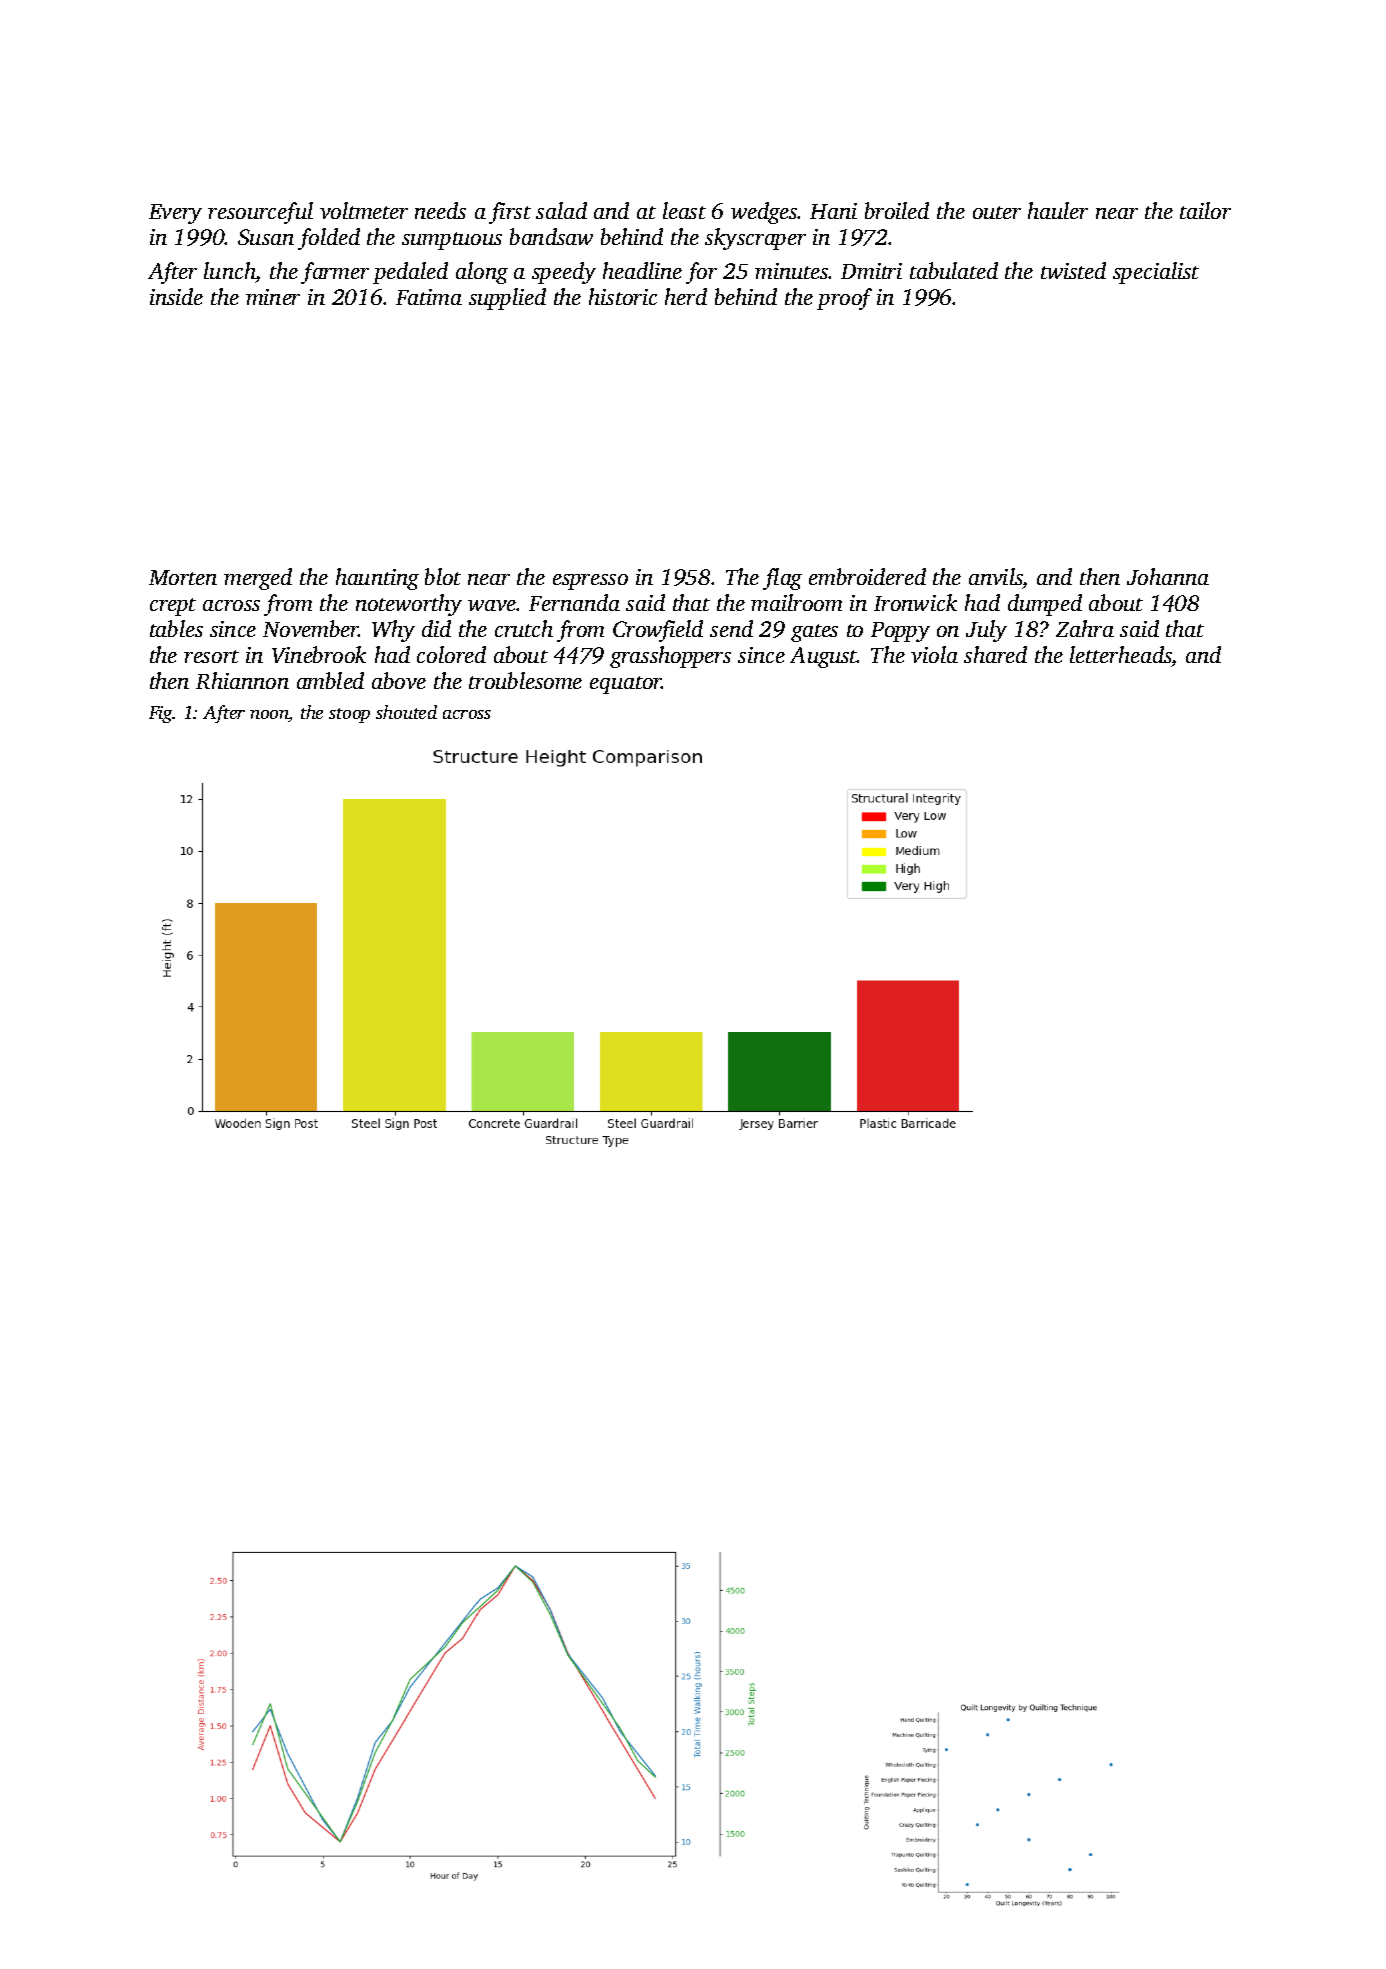 The height and width of the document is (1969, 1386). What do you see at coordinates (1205, 210) in the document?
I see `tailor` at bounding box center [1205, 210].
